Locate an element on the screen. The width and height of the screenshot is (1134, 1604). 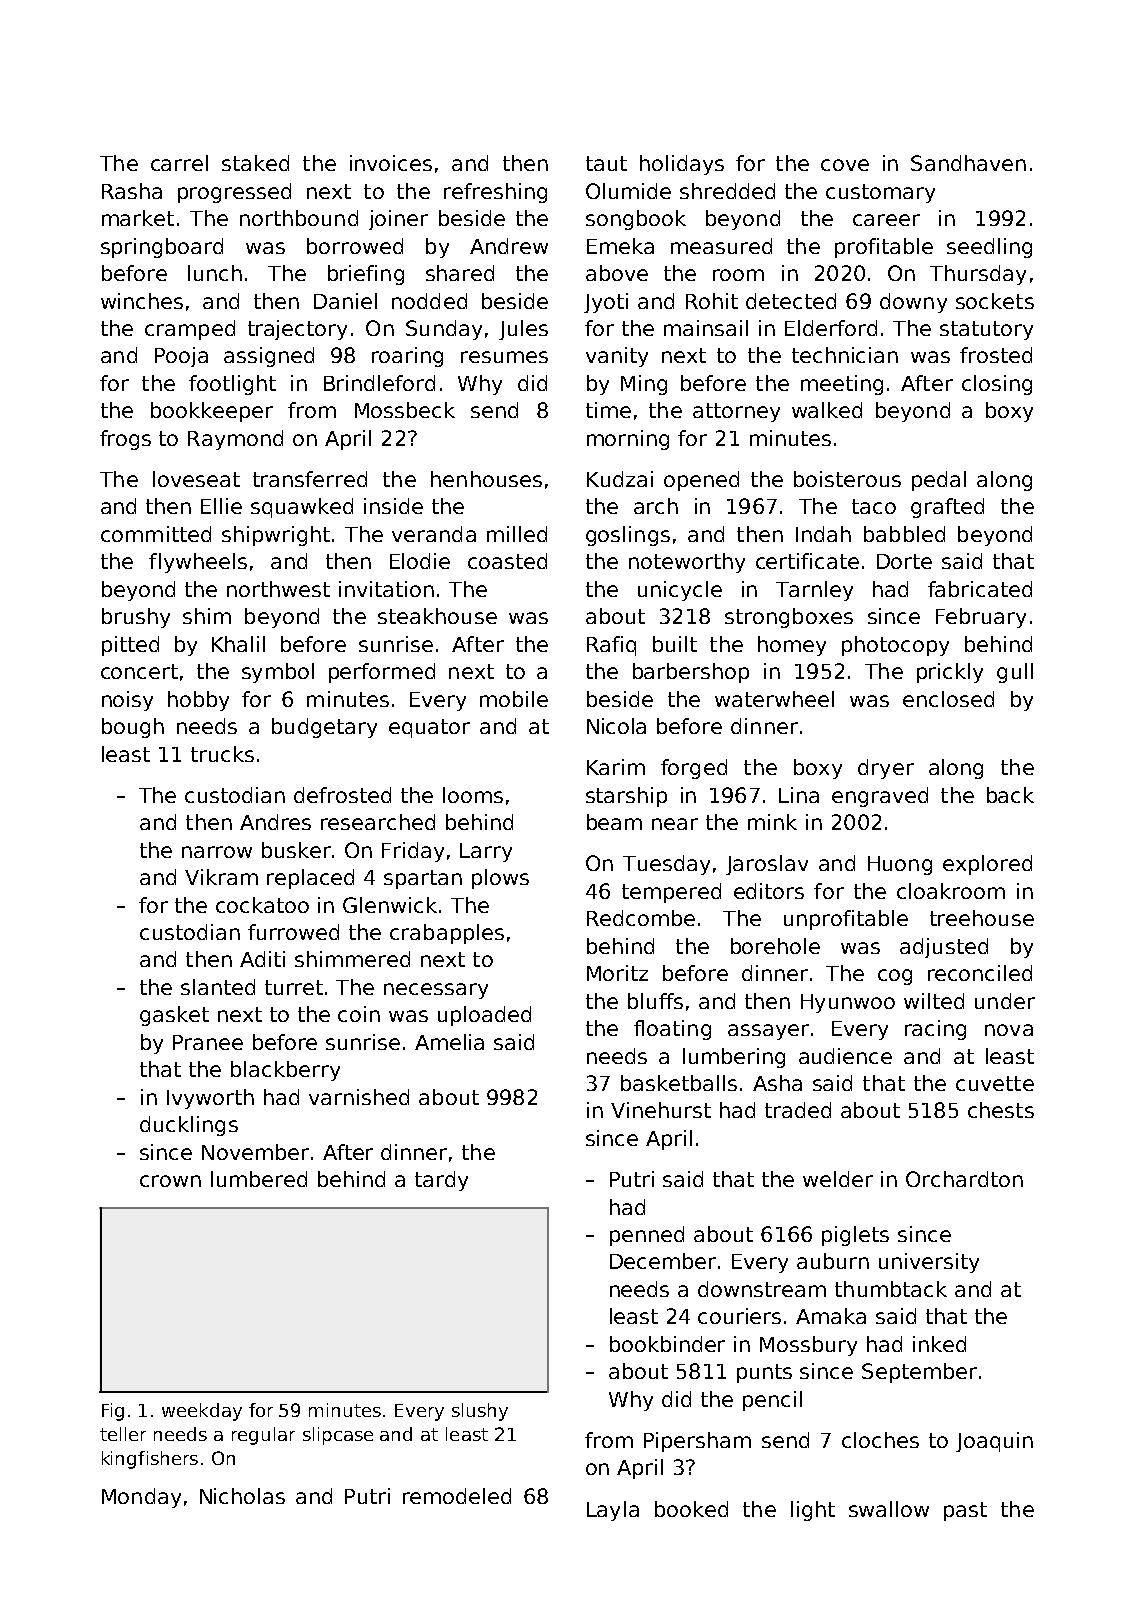
furrowed is located at coordinates (293, 932).
